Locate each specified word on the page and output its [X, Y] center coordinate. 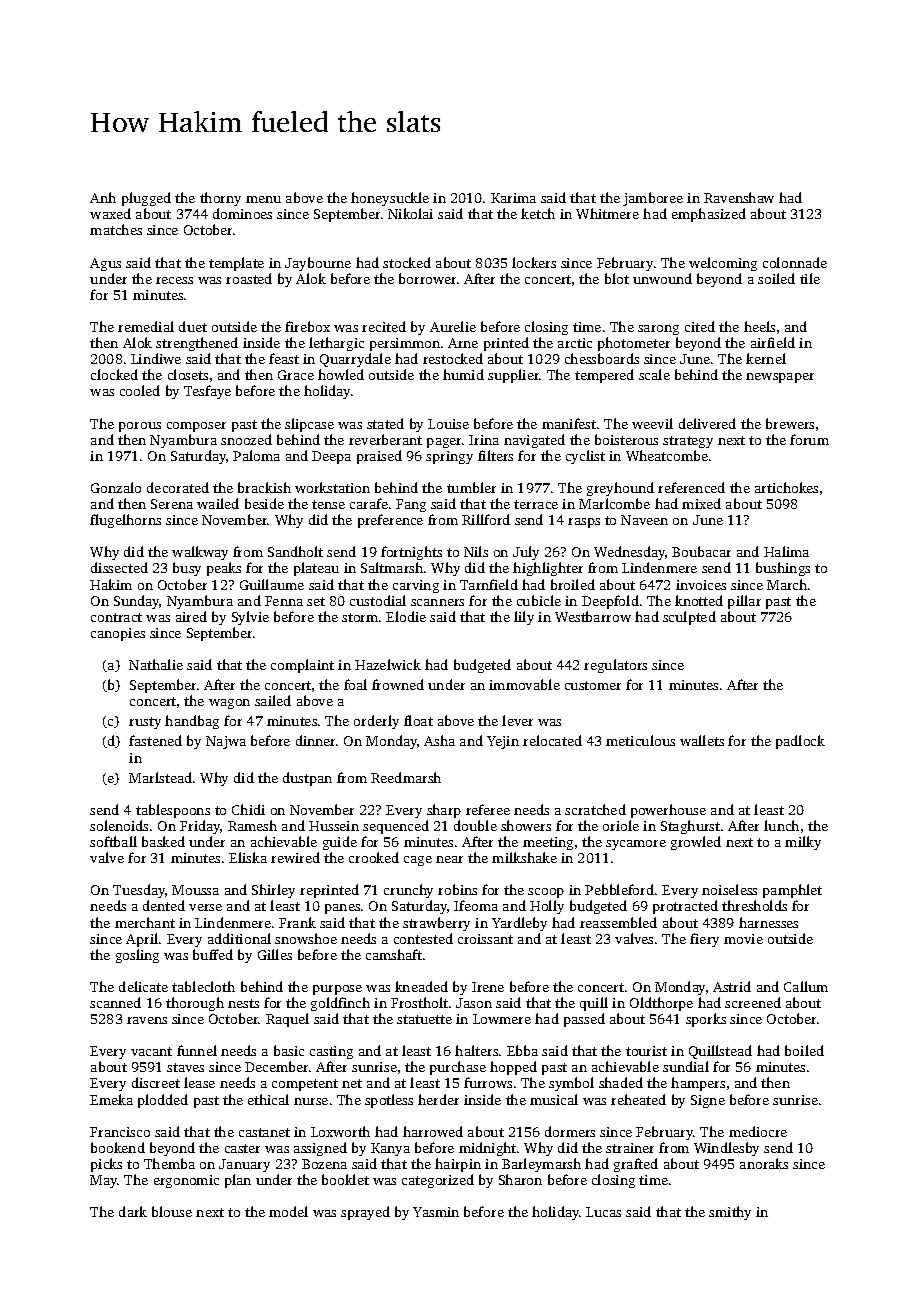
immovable [524, 684]
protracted [685, 907]
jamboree [653, 199]
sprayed [365, 1213]
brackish [264, 487]
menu [263, 199]
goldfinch [340, 1004]
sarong [658, 330]
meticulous [640, 740]
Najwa [226, 742]
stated [385, 423]
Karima [513, 198]
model [288, 1211]
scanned [115, 1002]
